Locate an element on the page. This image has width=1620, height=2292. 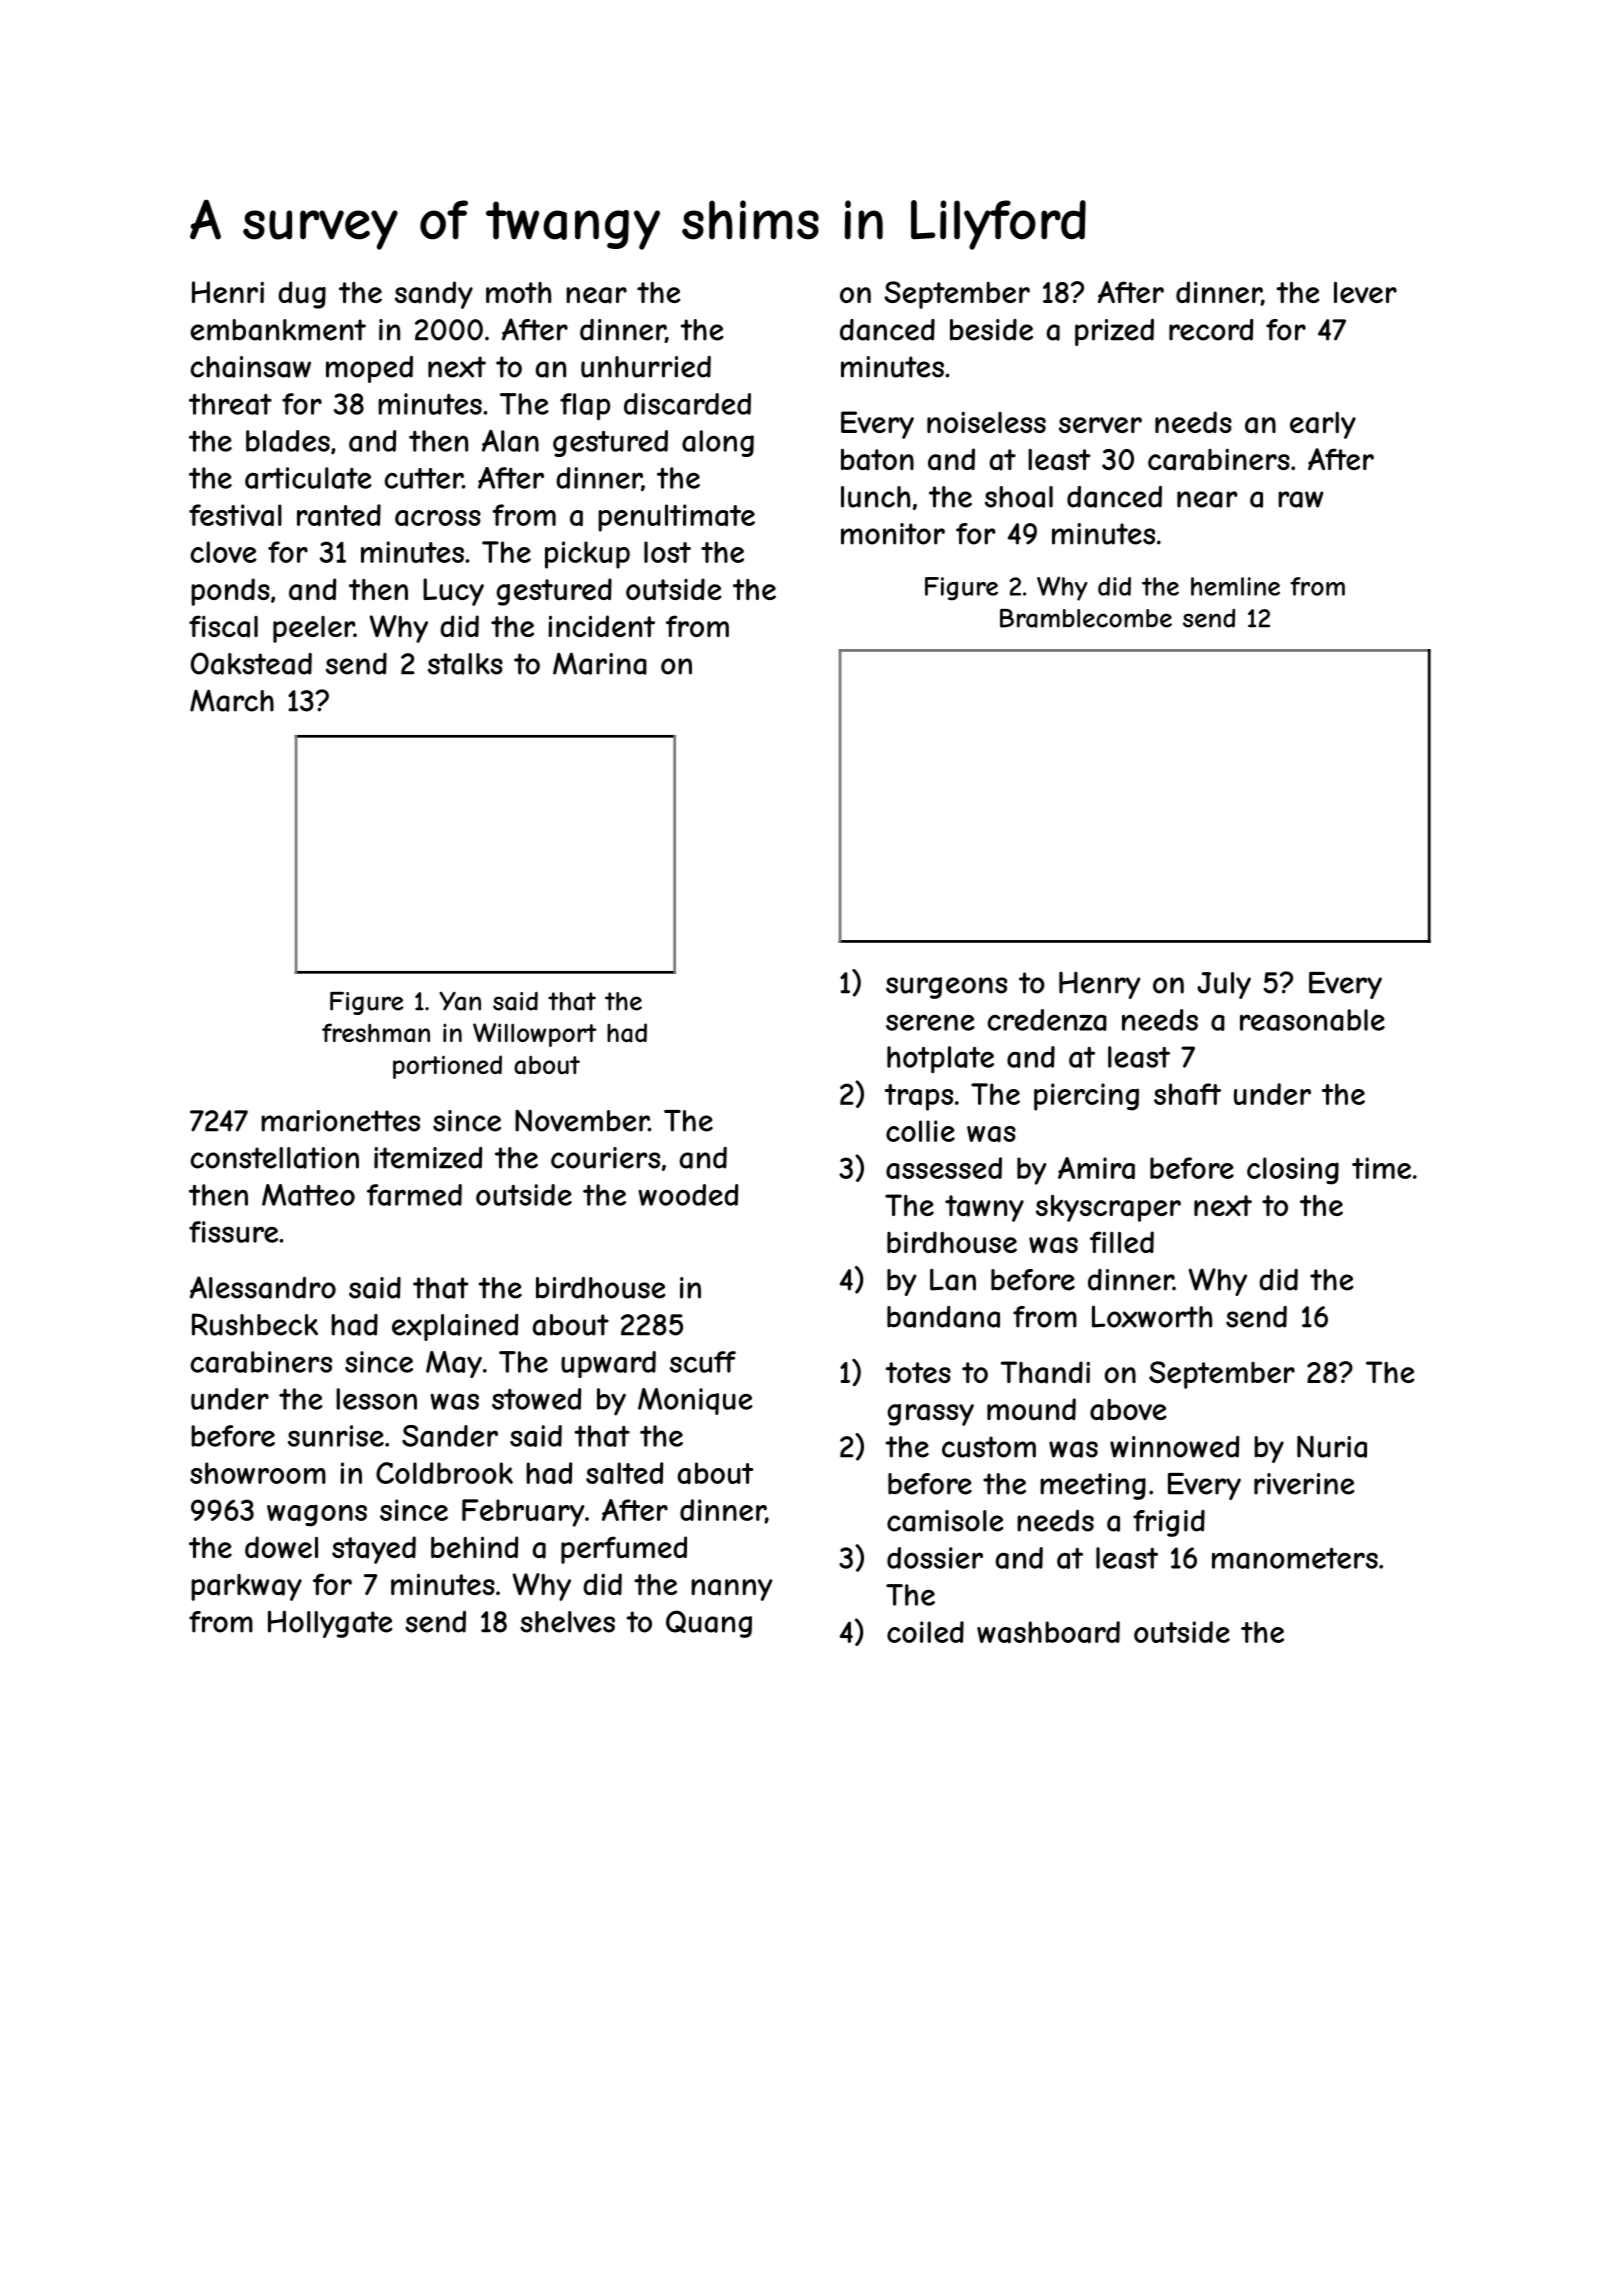
itemized is located at coordinates (428, 1158).
